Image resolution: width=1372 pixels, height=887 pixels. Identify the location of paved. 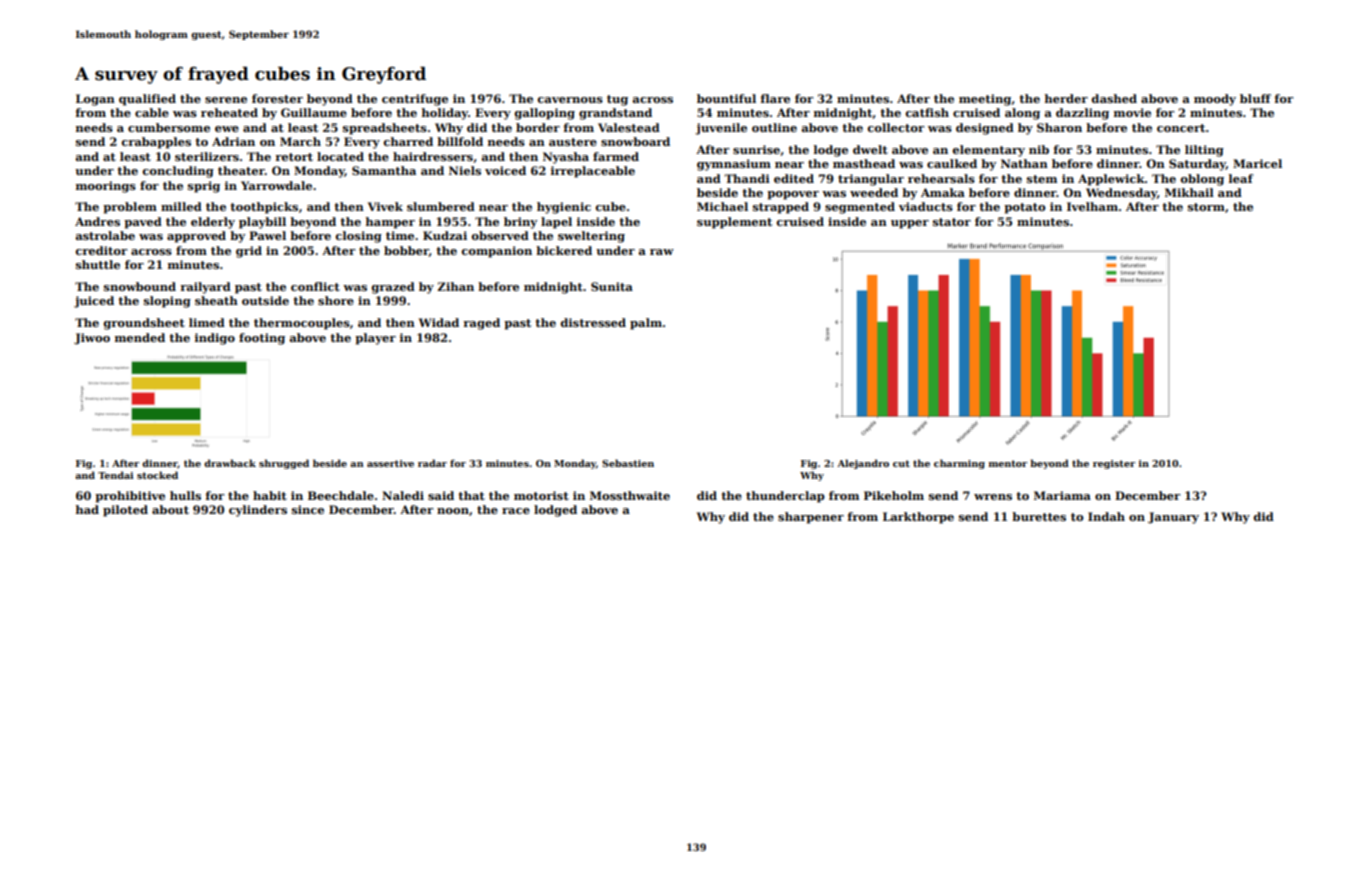
(143, 223).
